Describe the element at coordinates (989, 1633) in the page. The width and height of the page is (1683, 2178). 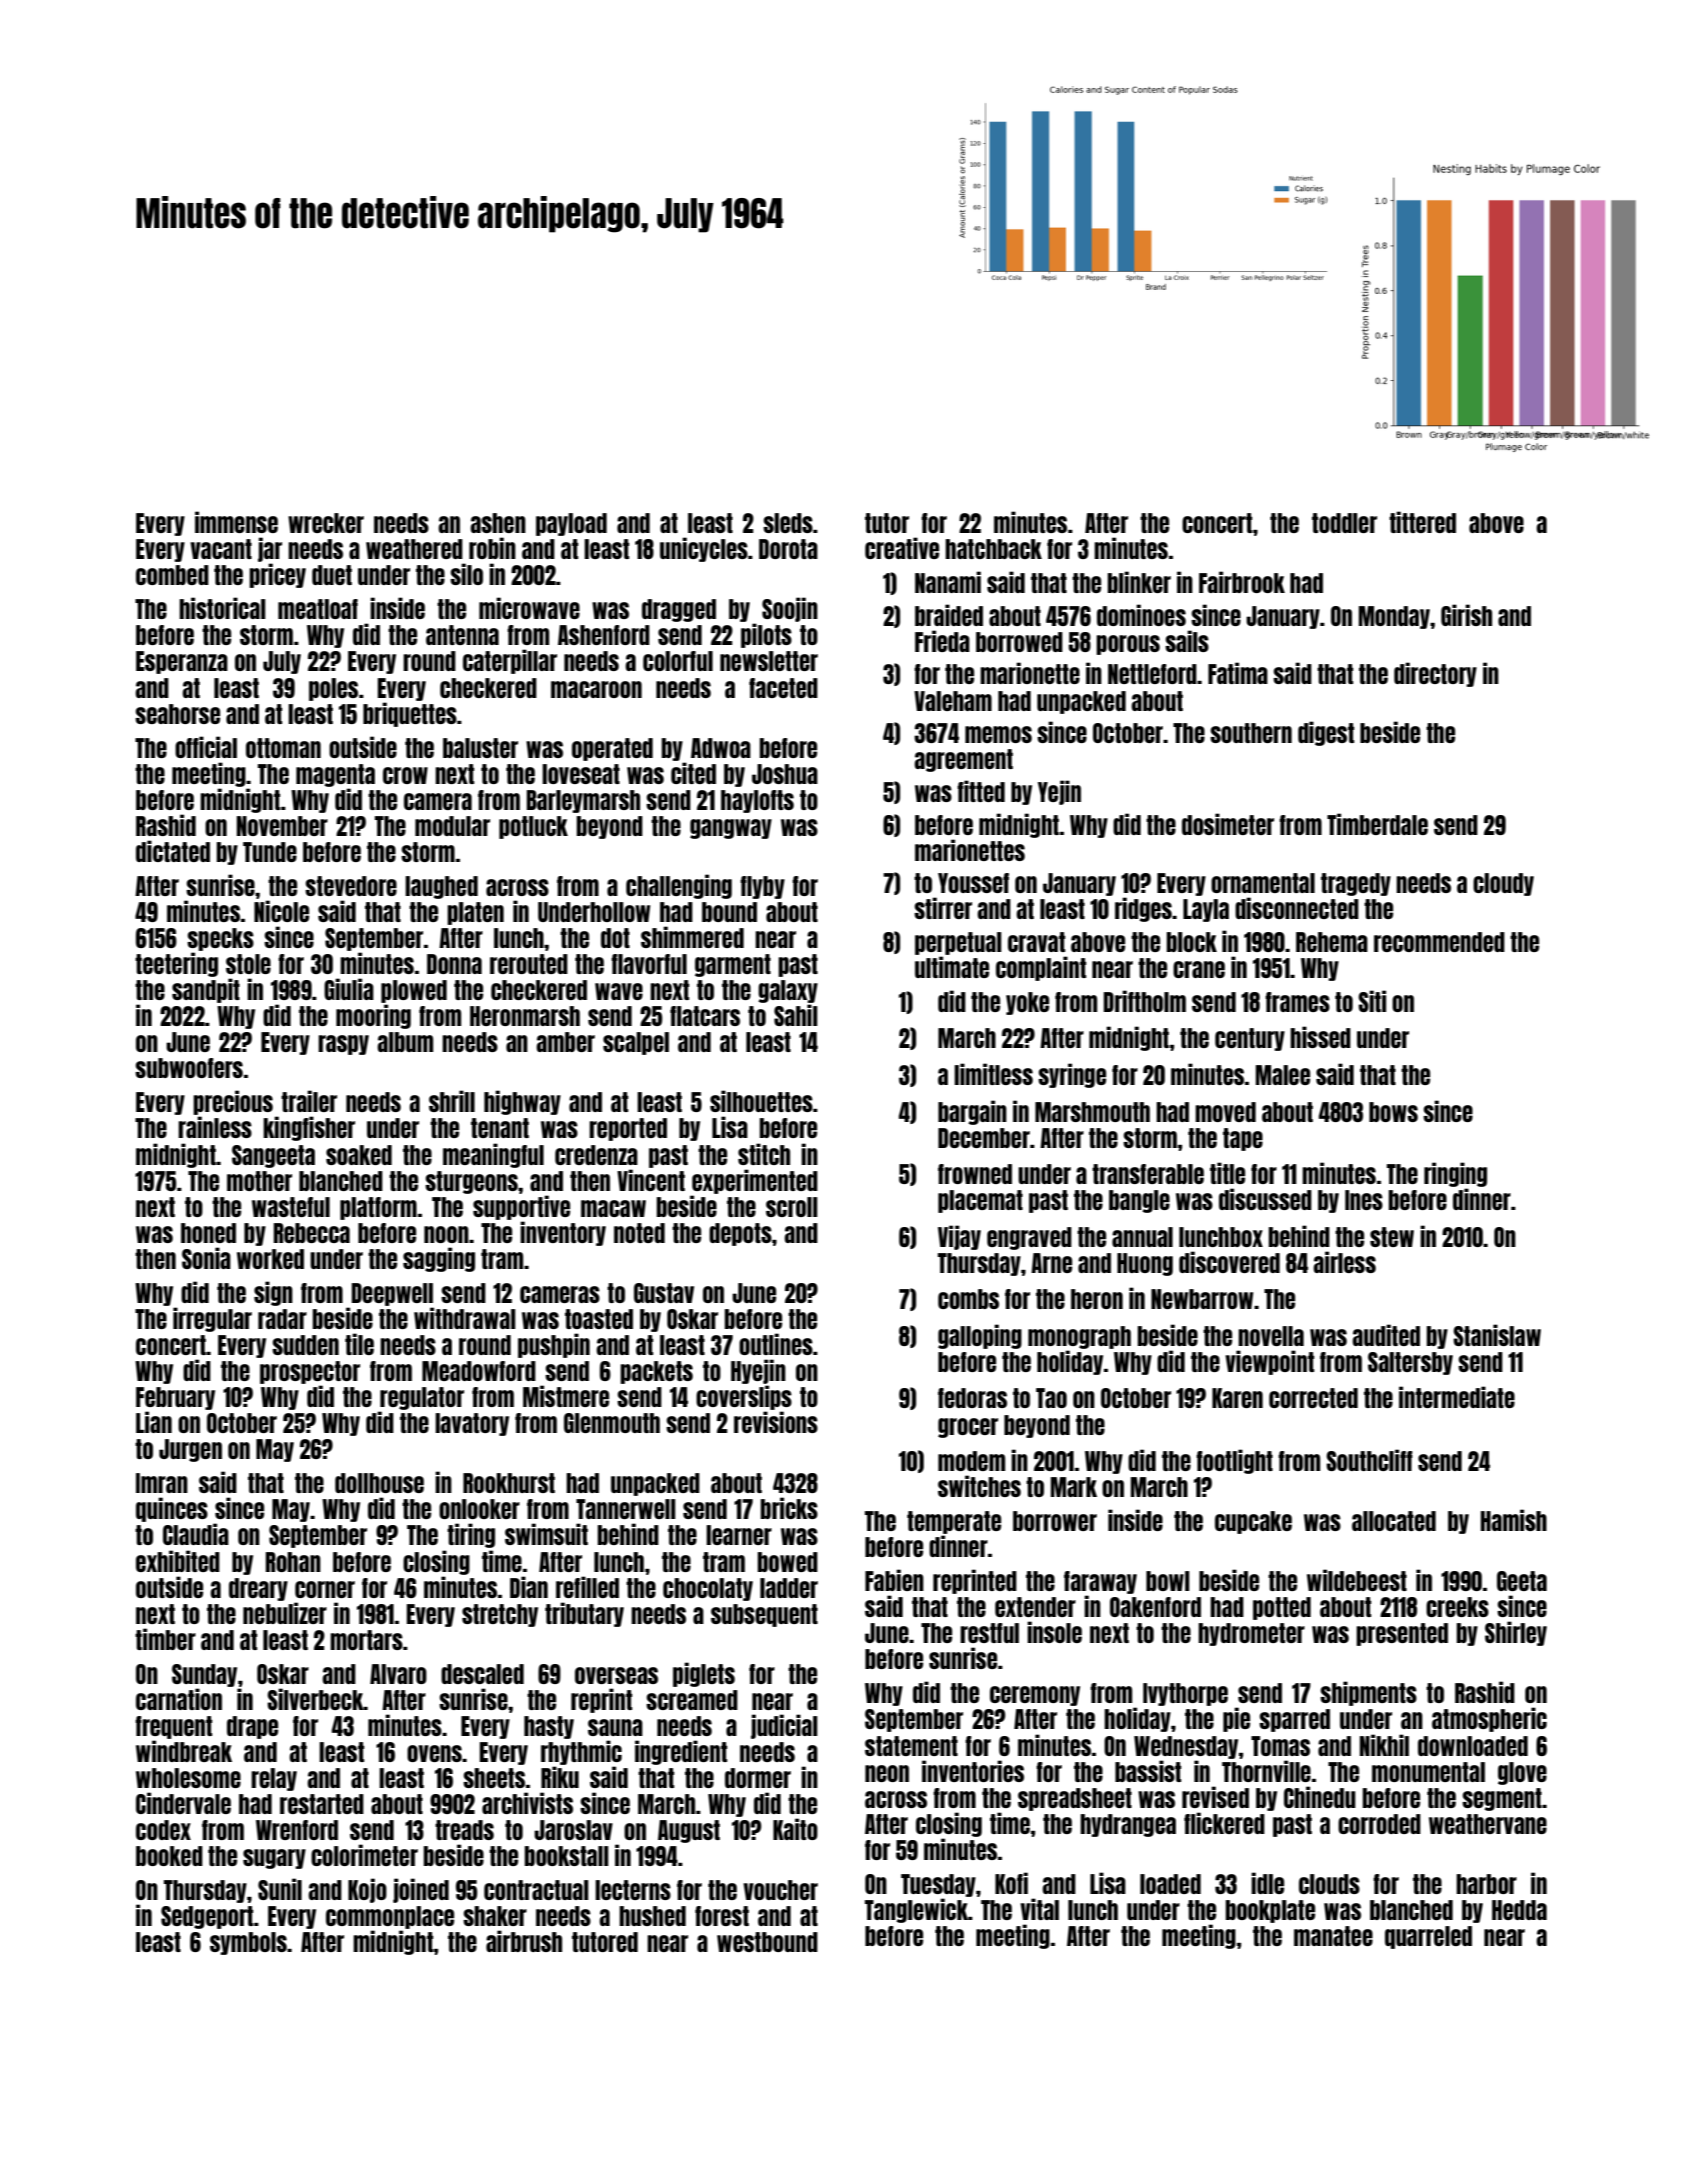
I see `restful` at that location.
